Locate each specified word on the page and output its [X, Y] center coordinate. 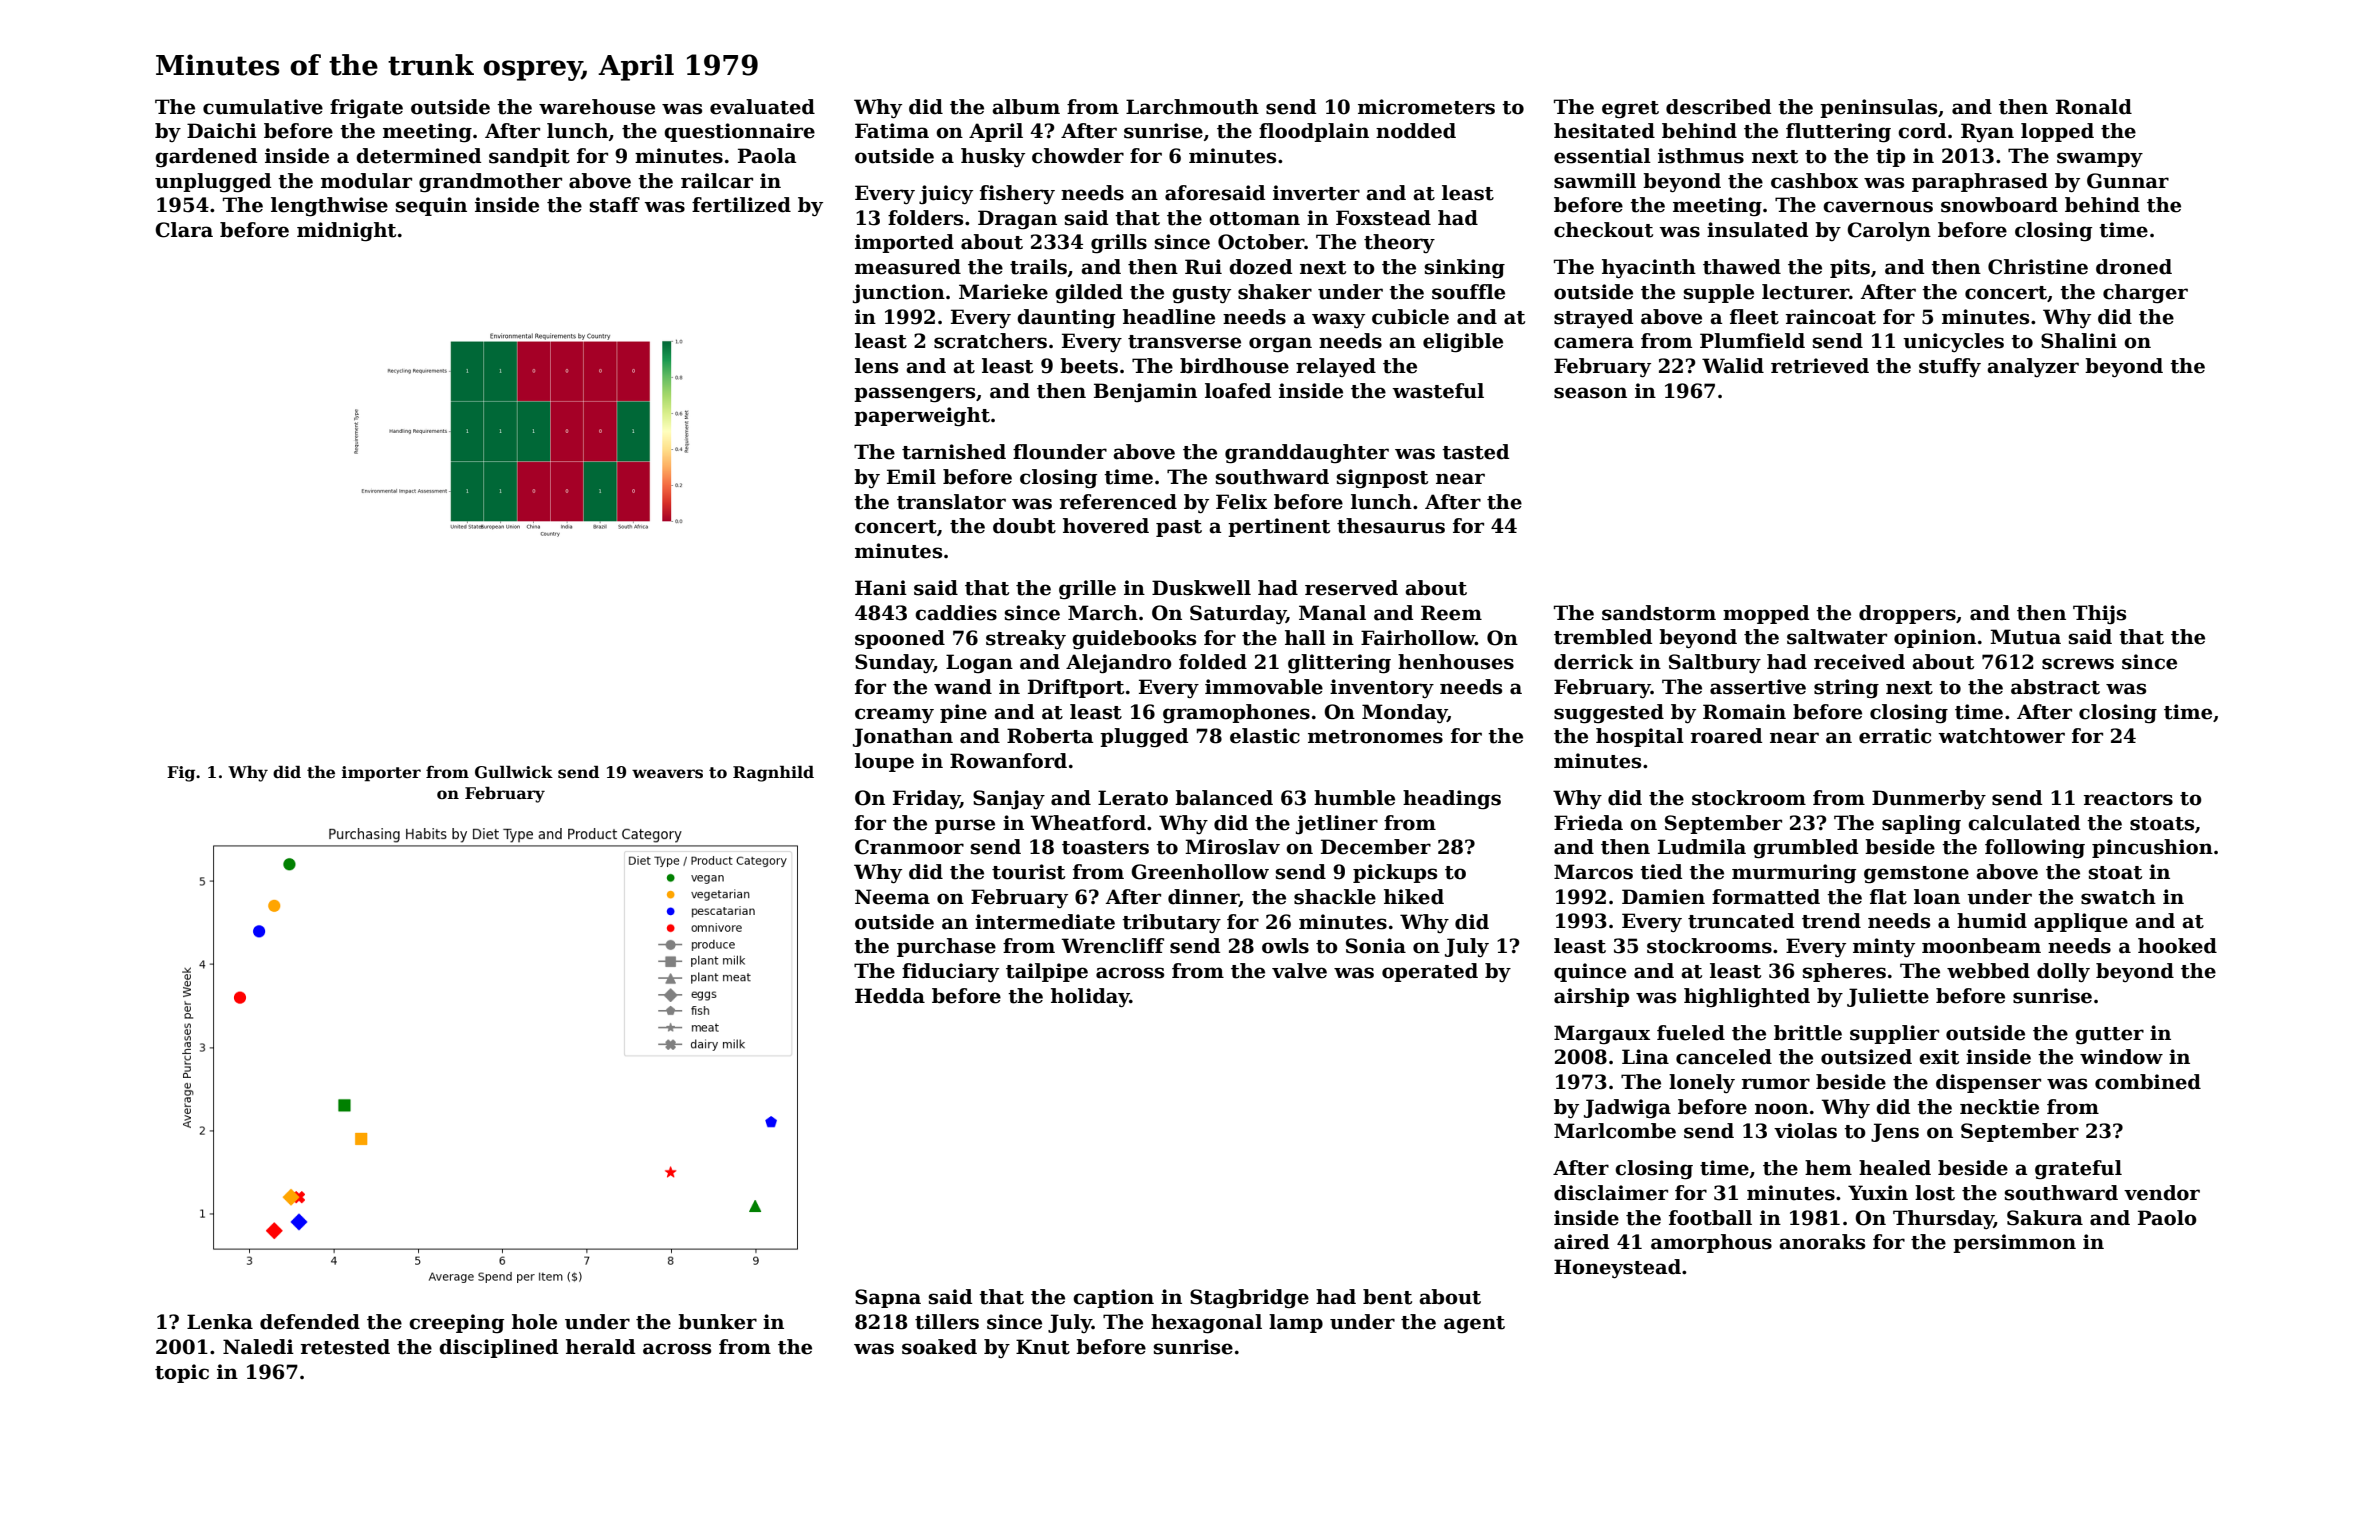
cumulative [263, 107]
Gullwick [514, 772]
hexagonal [1206, 1324]
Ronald [2094, 107]
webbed [1988, 971]
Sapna [888, 1298]
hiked [1414, 897]
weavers [667, 774]
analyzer [2033, 367]
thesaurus [1391, 526]
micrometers [1426, 107]
